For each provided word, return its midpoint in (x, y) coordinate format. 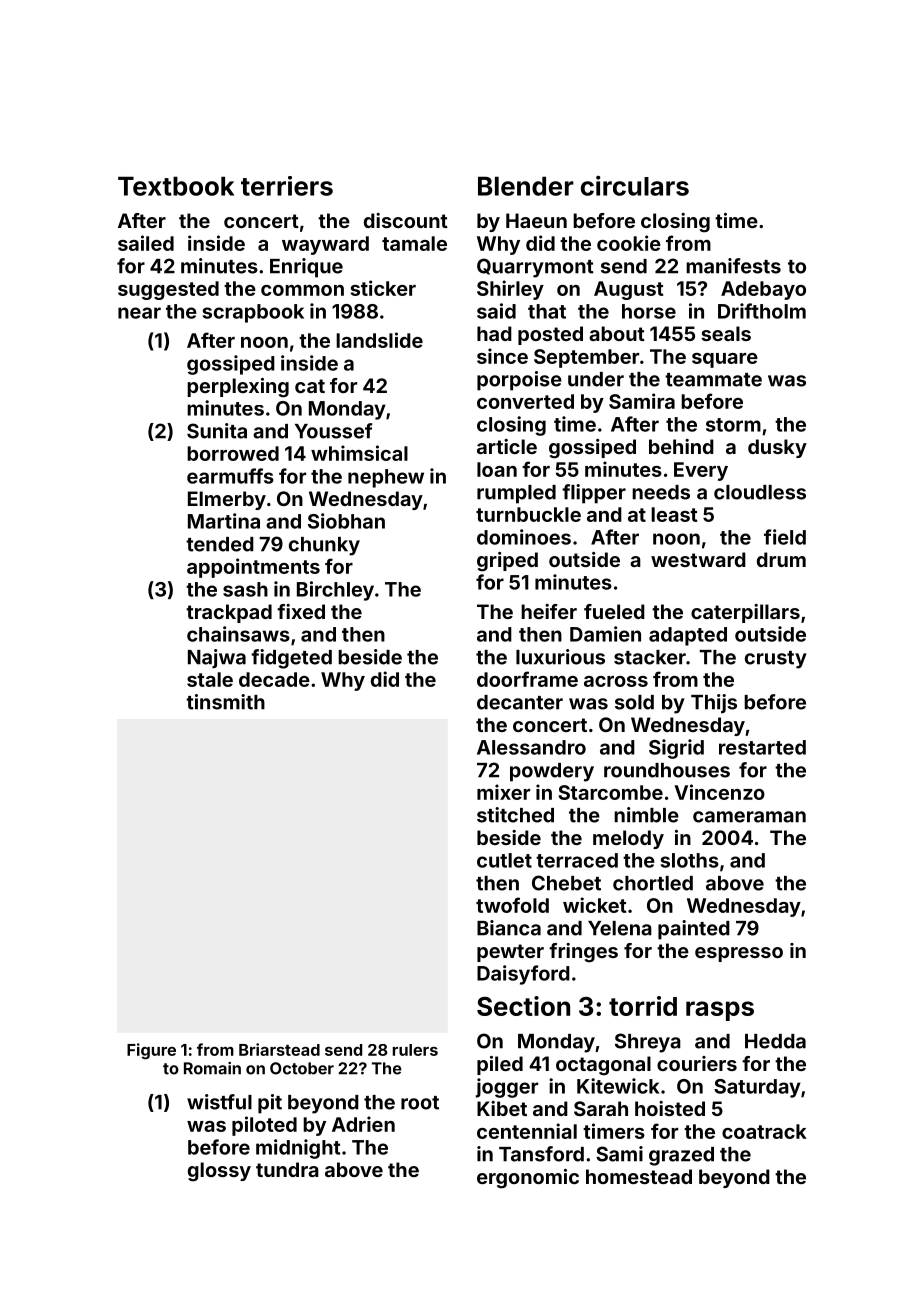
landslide (379, 340)
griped (507, 562)
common (302, 290)
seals (726, 333)
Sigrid (676, 749)
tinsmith (225, 702)
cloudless (760, 492)
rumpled (516, 494)
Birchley (335, 591)
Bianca (509, 928)
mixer (503, 792)
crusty (776, 660)
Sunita (217, 431)
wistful (219, 1102)
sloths (690, 860)
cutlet (504, 860)
